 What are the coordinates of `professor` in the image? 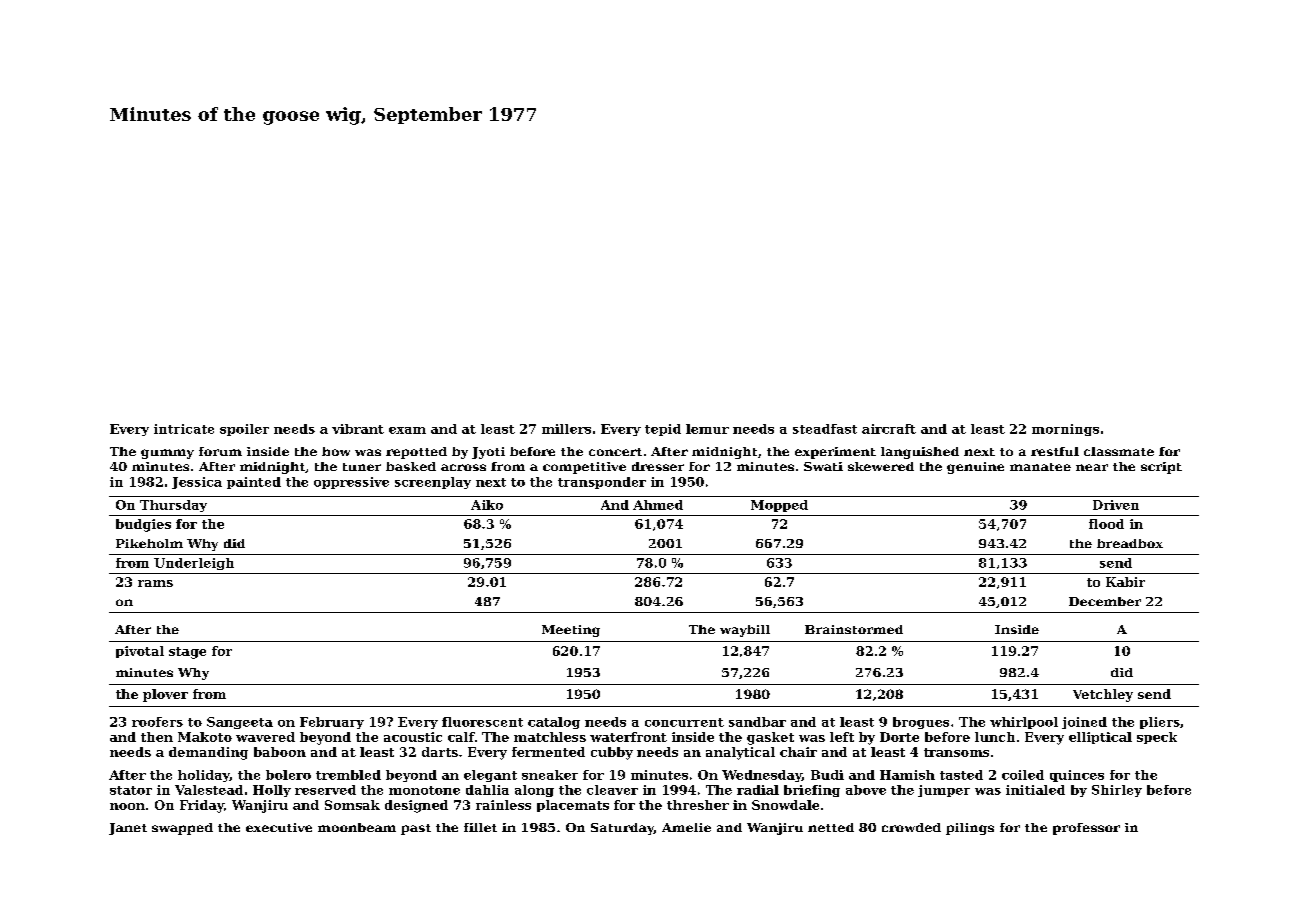 It's located at (1086, 829).
